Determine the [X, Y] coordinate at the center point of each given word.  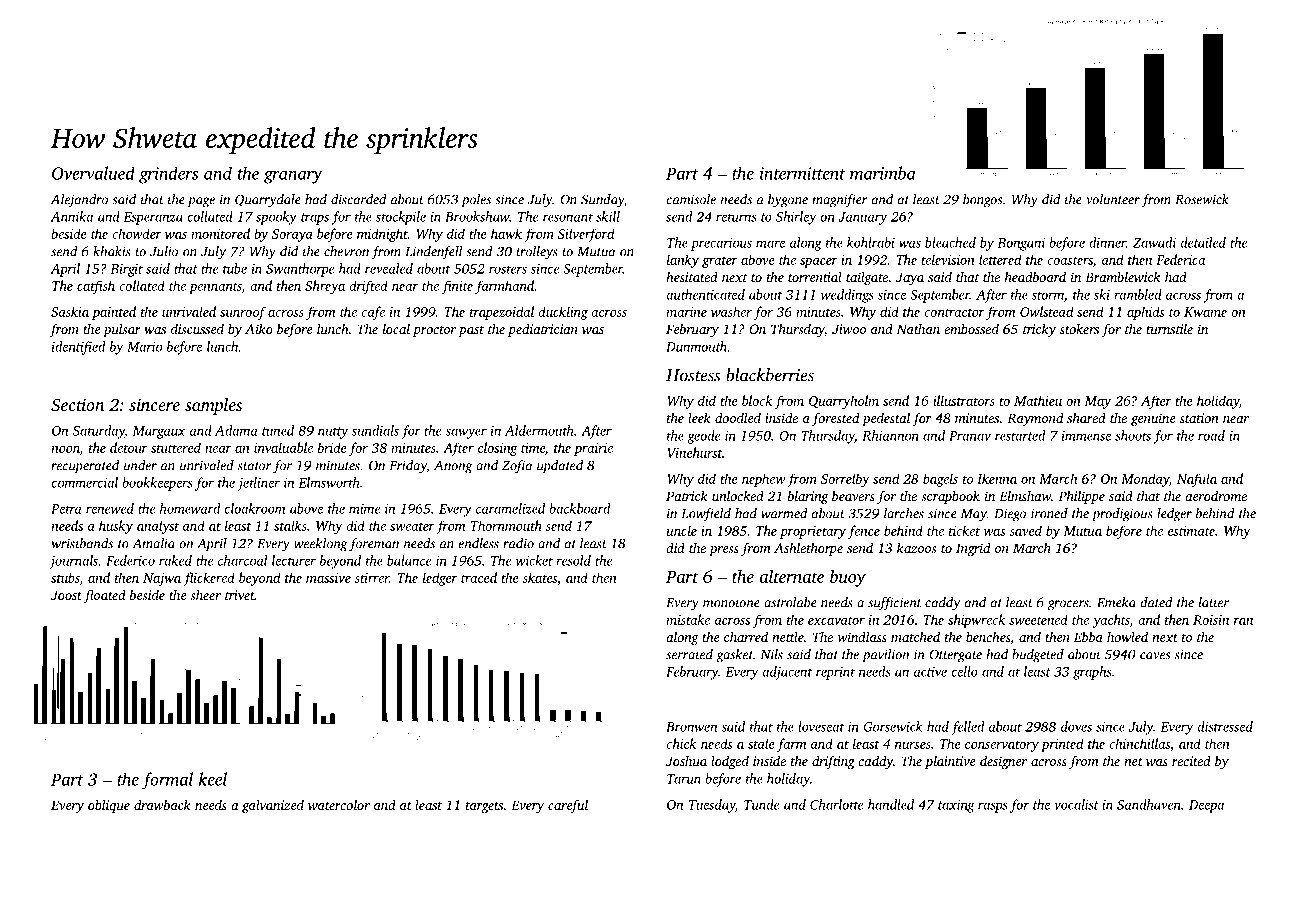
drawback [162, 805]
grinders [168, 175]
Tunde [761, 804]
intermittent [803, 173]
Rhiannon [890, 435]
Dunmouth [696, 346]
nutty [333, 433]
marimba [883, 173]
